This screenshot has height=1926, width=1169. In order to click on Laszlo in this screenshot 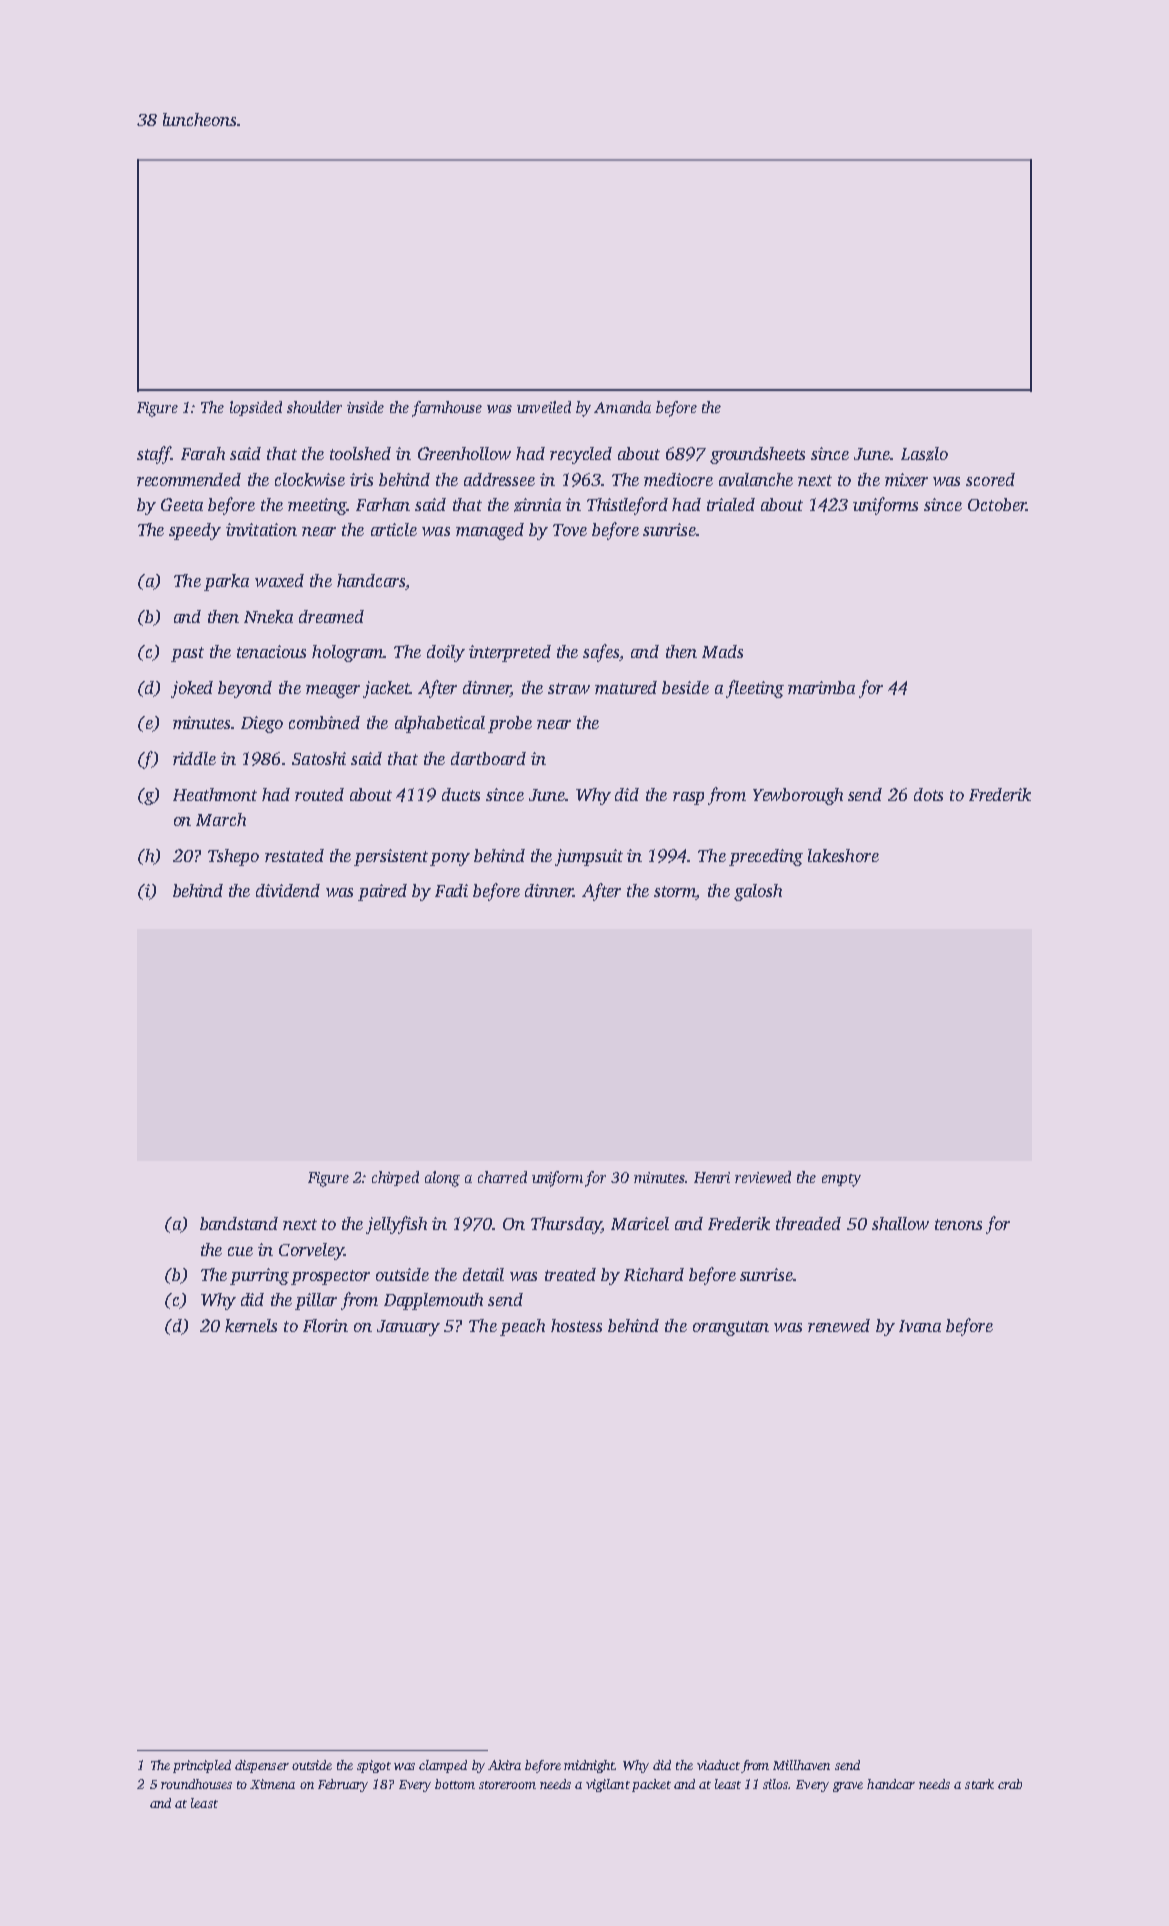, I will do `click(924, 454)`.
